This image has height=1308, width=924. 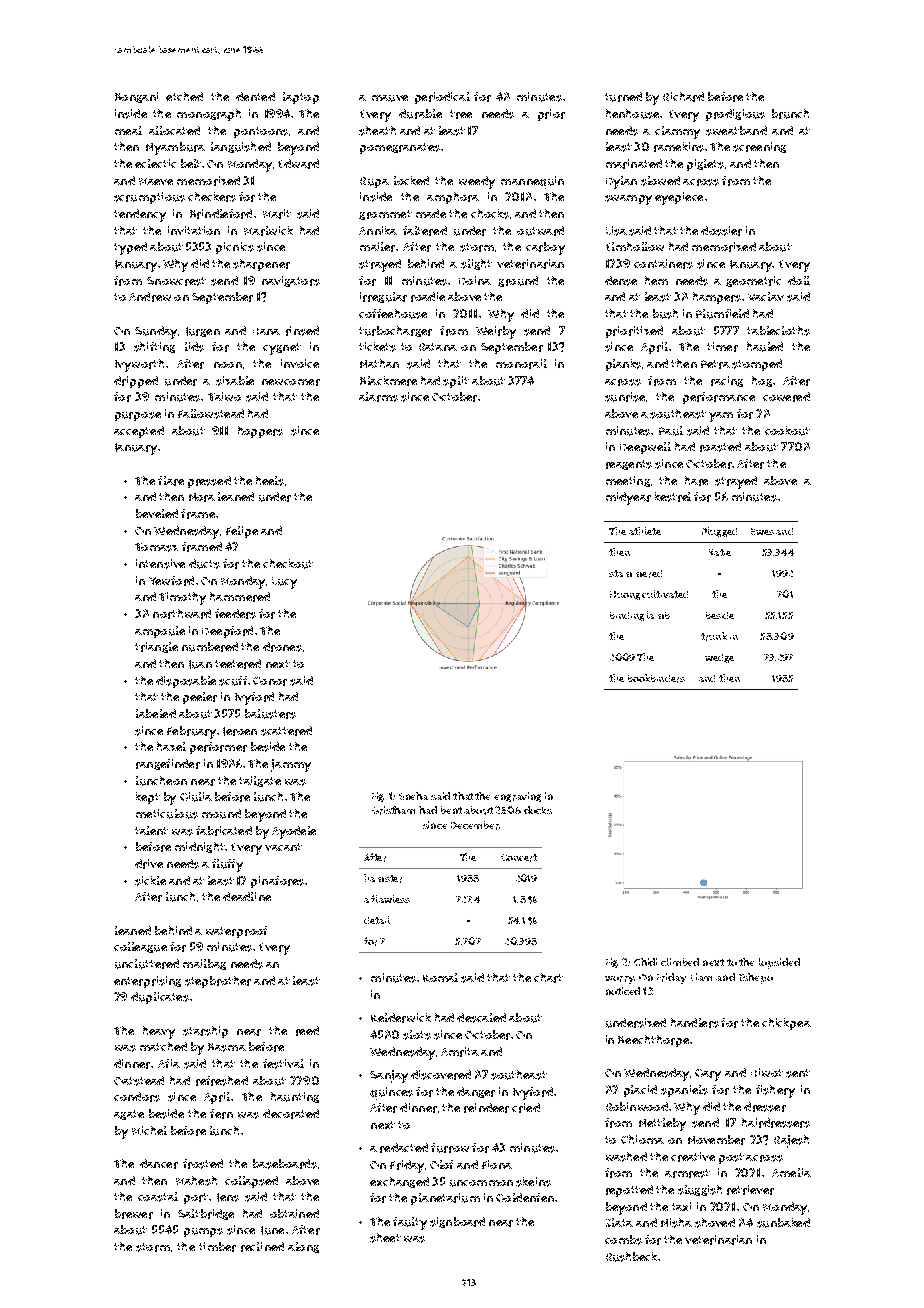 I want to click on allocated, so click(x=174, y=130).
